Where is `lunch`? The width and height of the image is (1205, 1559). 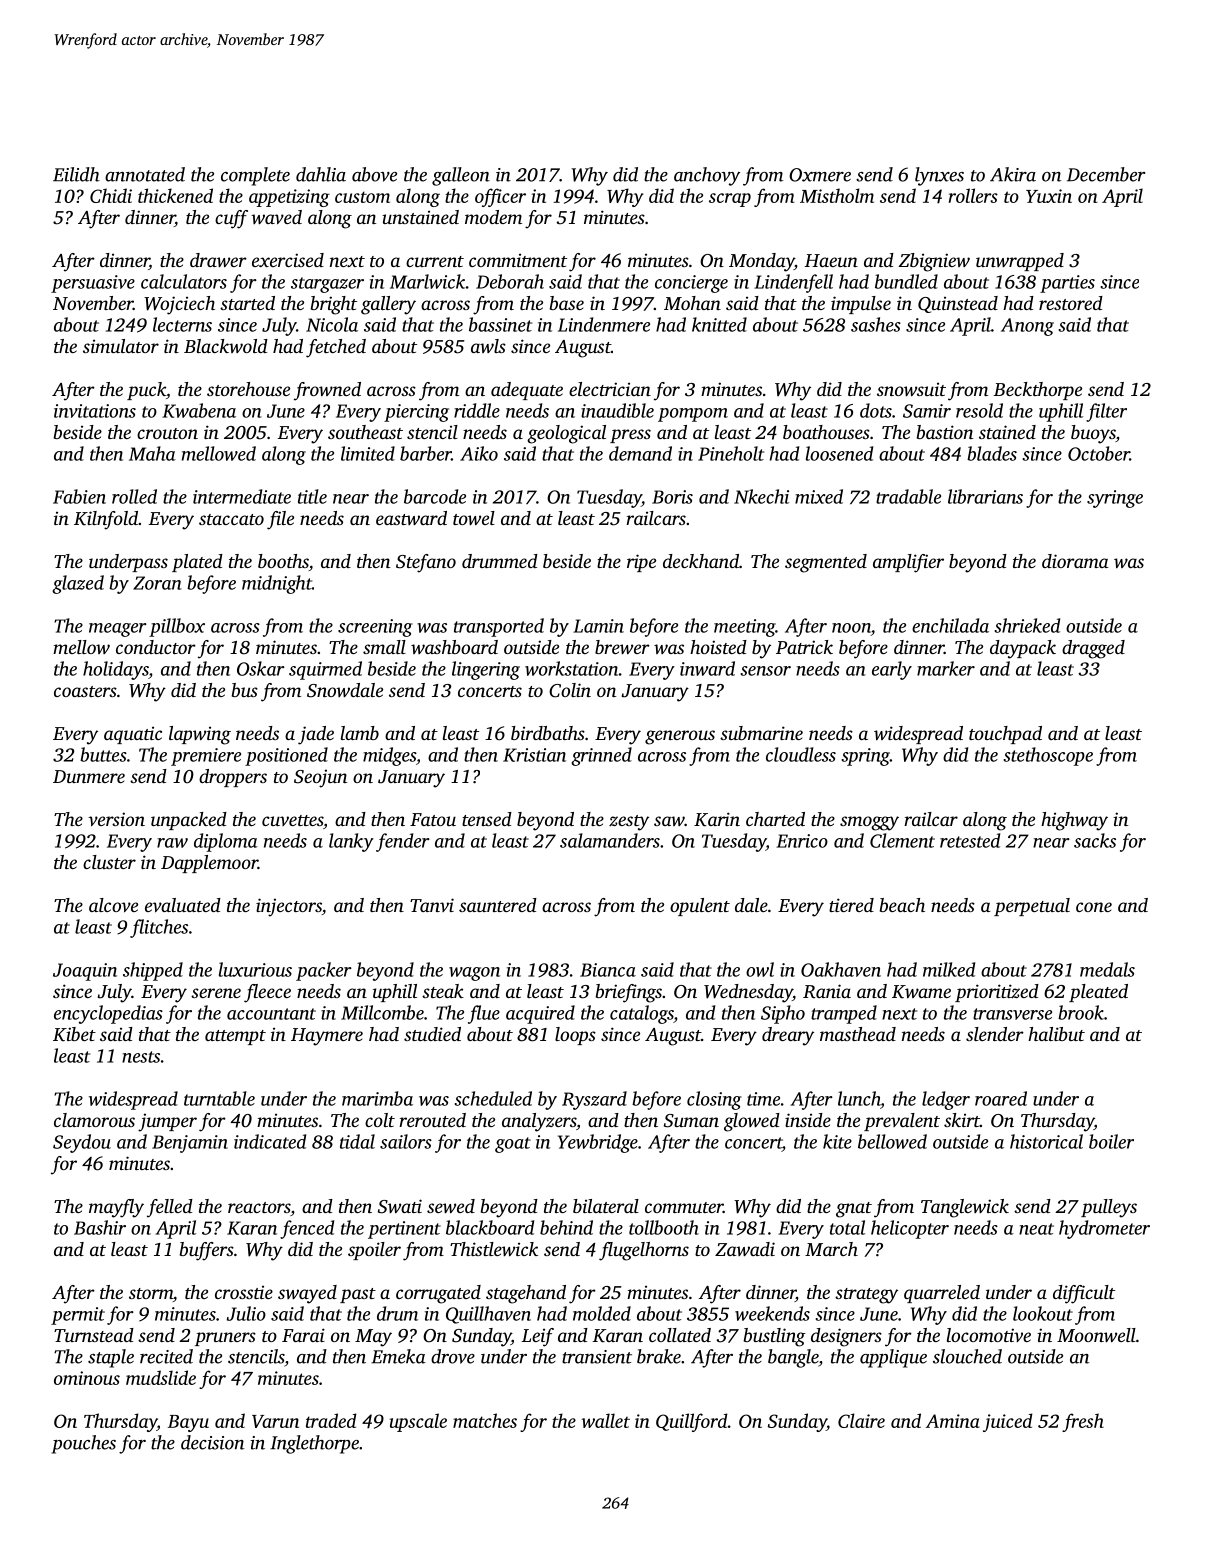
lunch is located at coordinates (859, 1098).
